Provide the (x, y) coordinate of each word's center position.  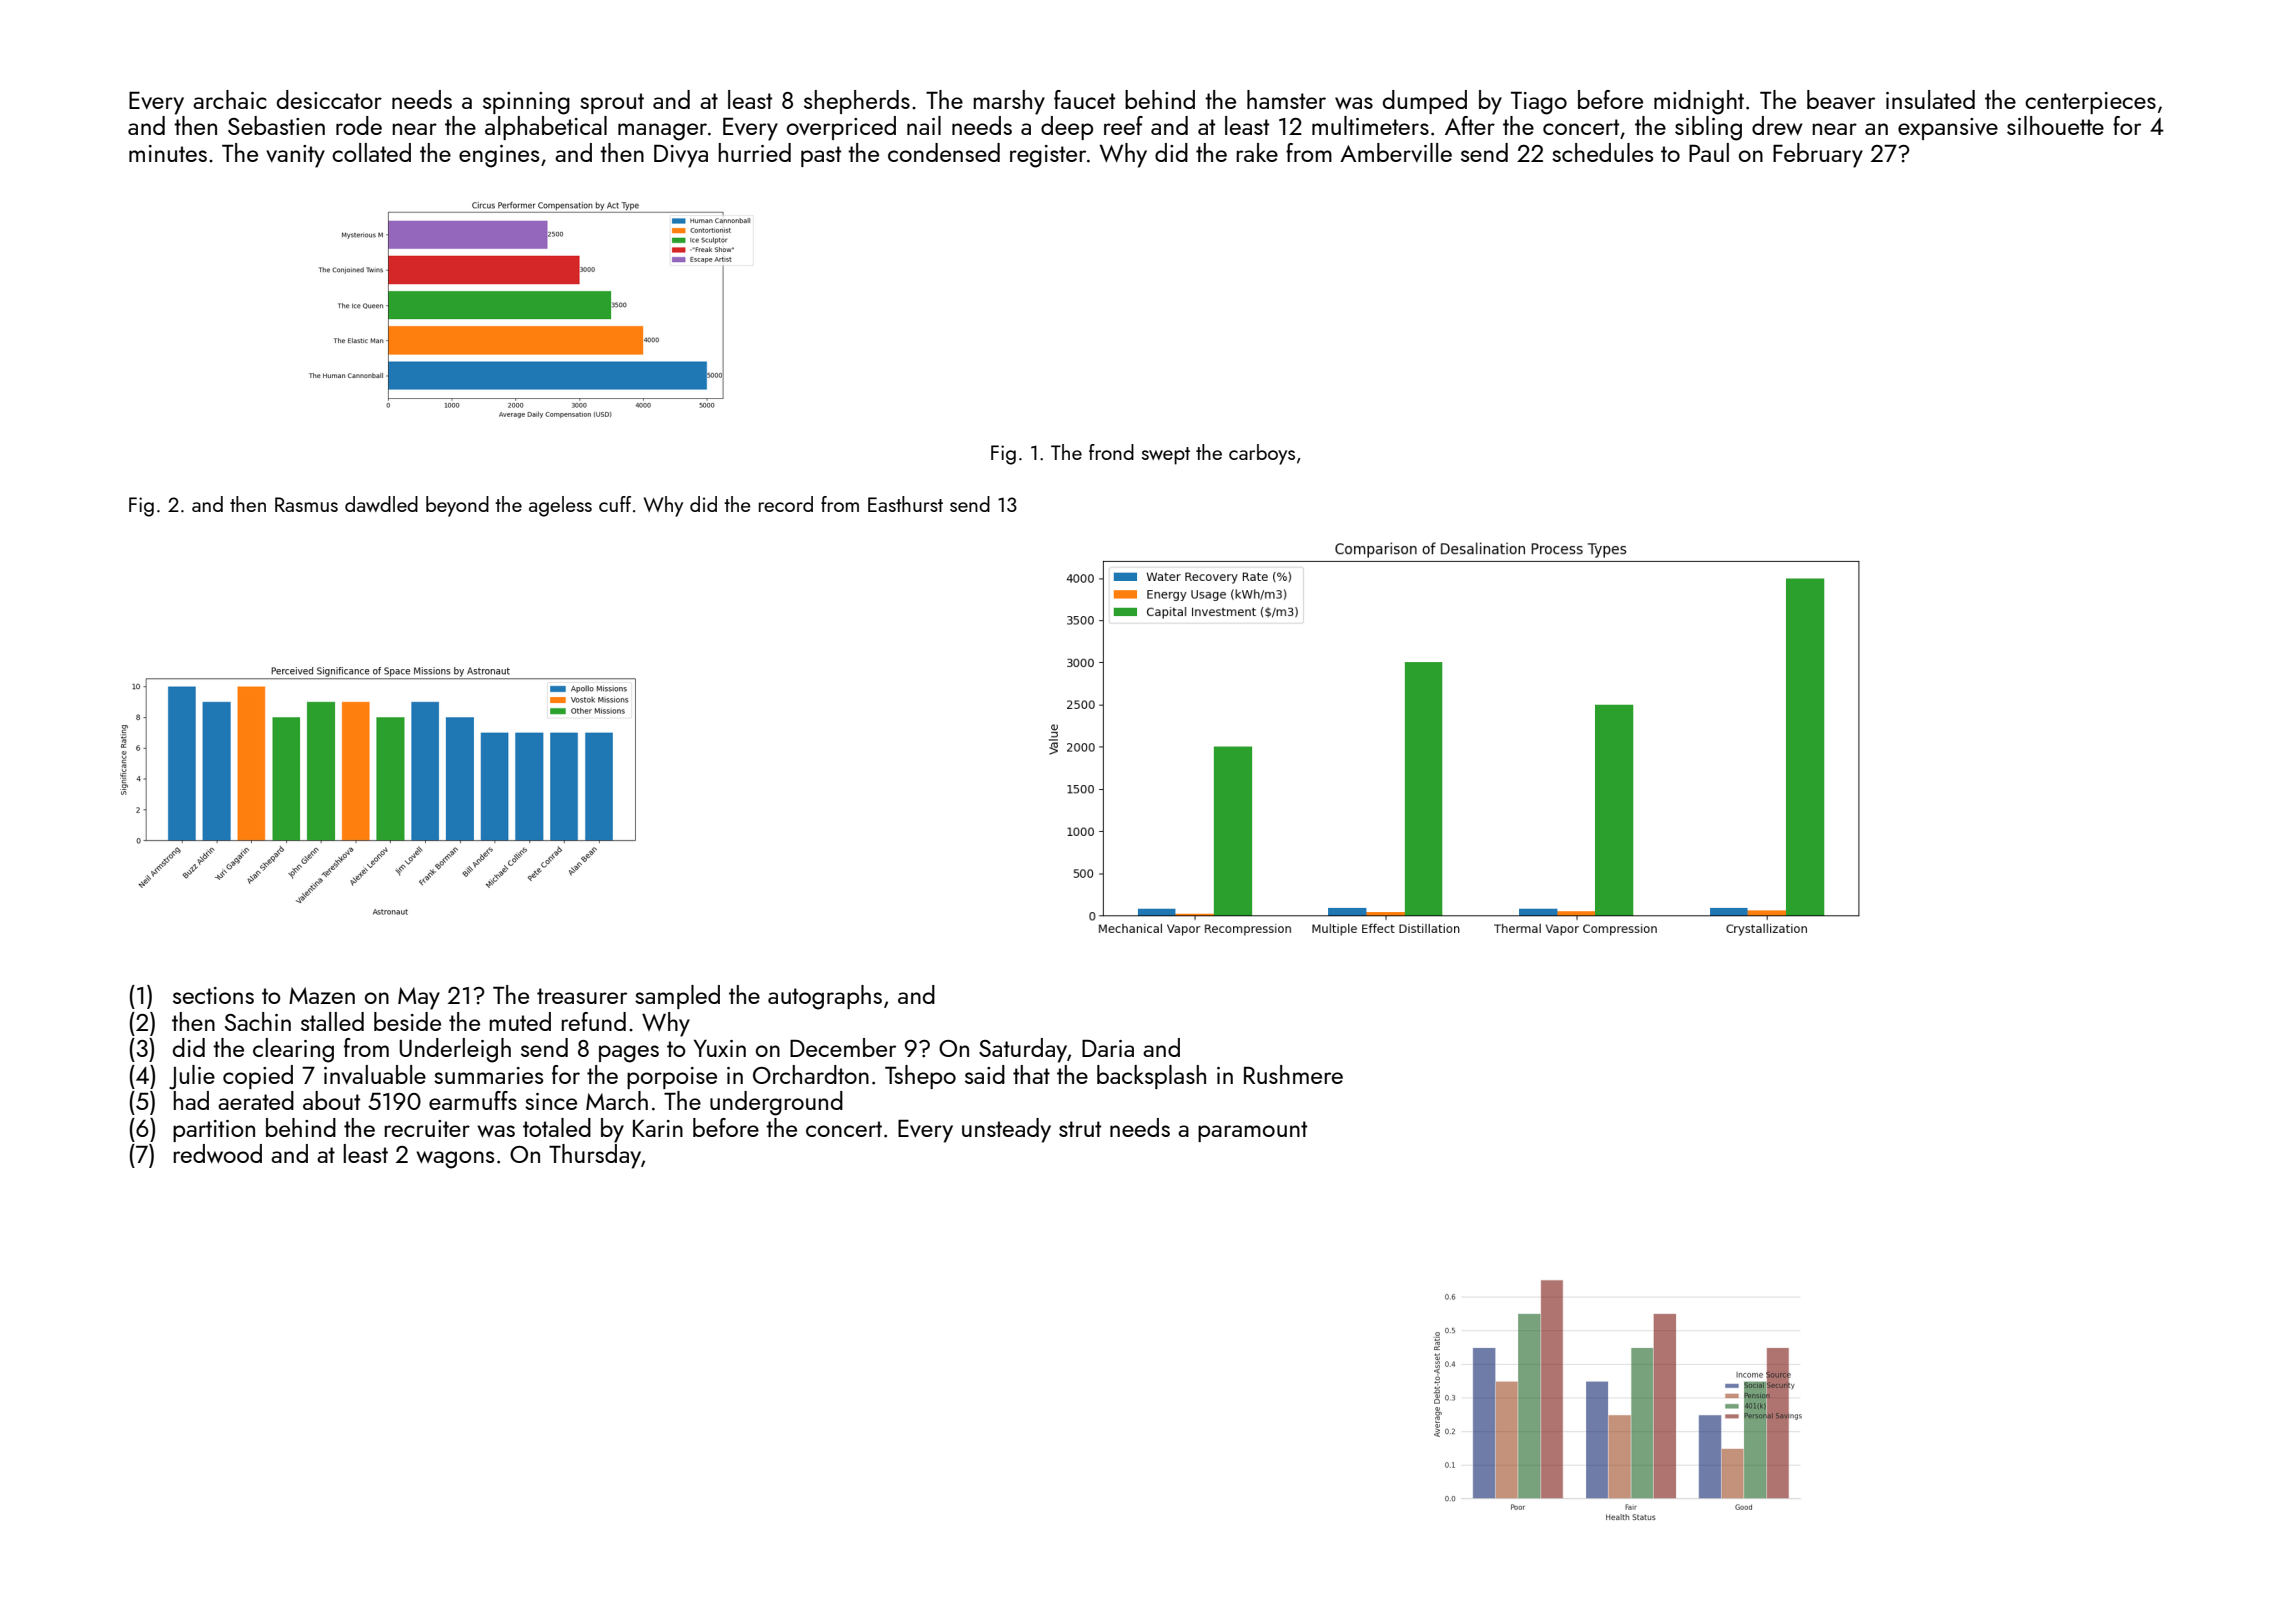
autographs (825, 997)
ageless (560, 506)
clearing (293, 1050)
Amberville (1396, 152)
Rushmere (1293, 1074)
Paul (1709, 152)
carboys (1262, 454)
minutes (168, 153)
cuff (615, 504)
